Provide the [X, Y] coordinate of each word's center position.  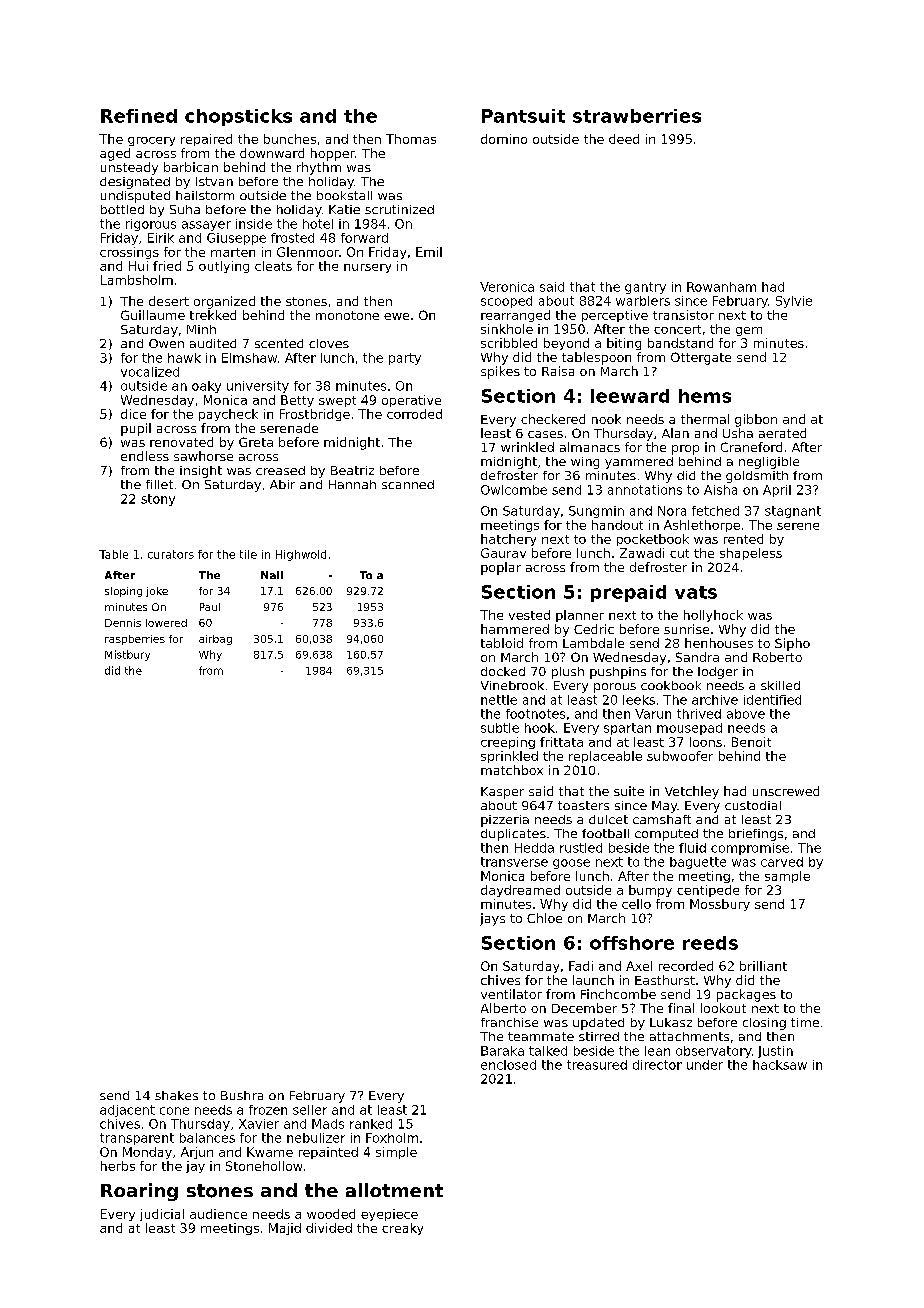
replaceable [605, 757]
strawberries [637, 116]
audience [218, 1214]
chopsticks [238, 117]
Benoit [751, 742]
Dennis [123, 623]
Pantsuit [523, 116]
